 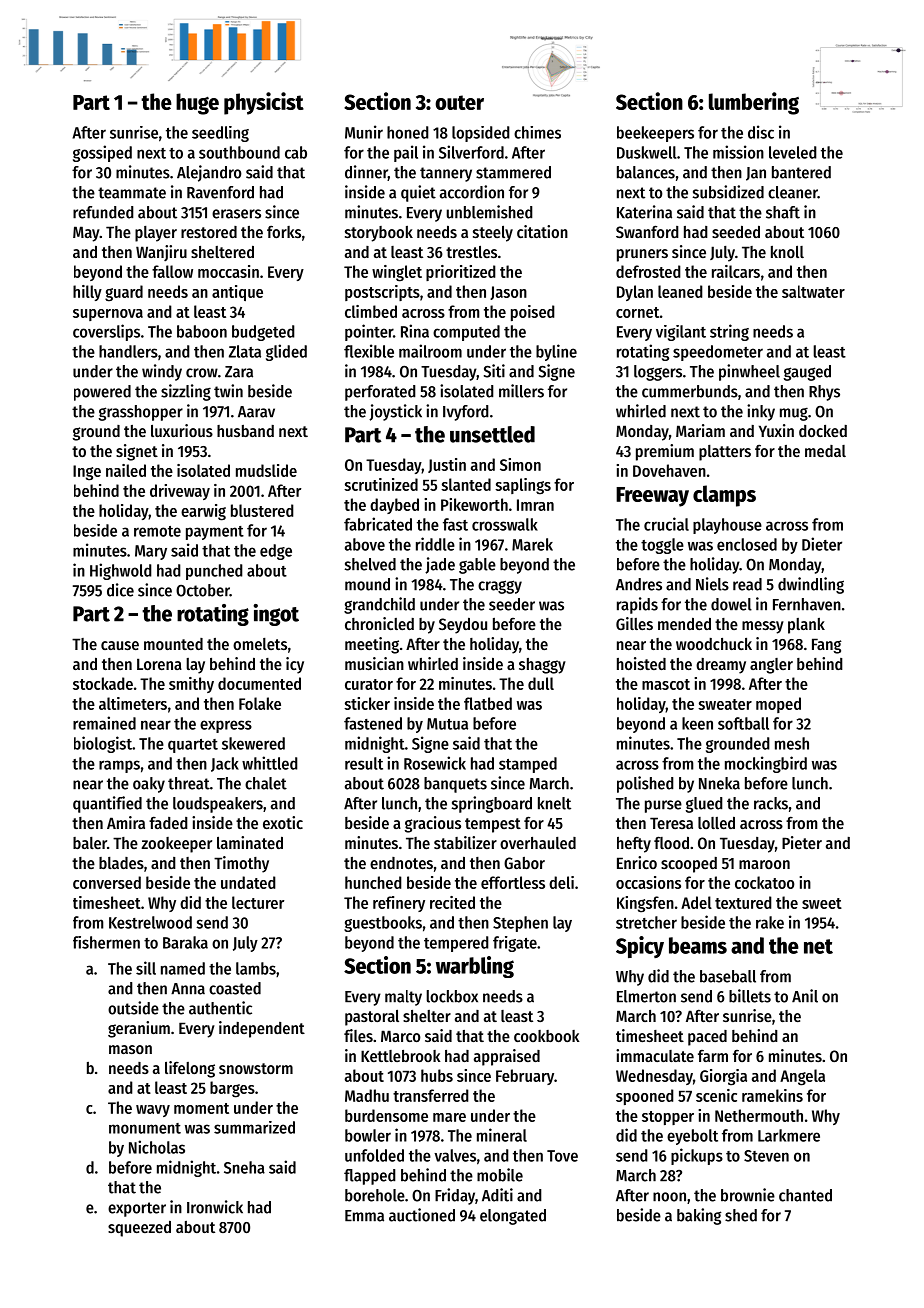 I want to click on crosswalk, so click(x=505, y=524).
